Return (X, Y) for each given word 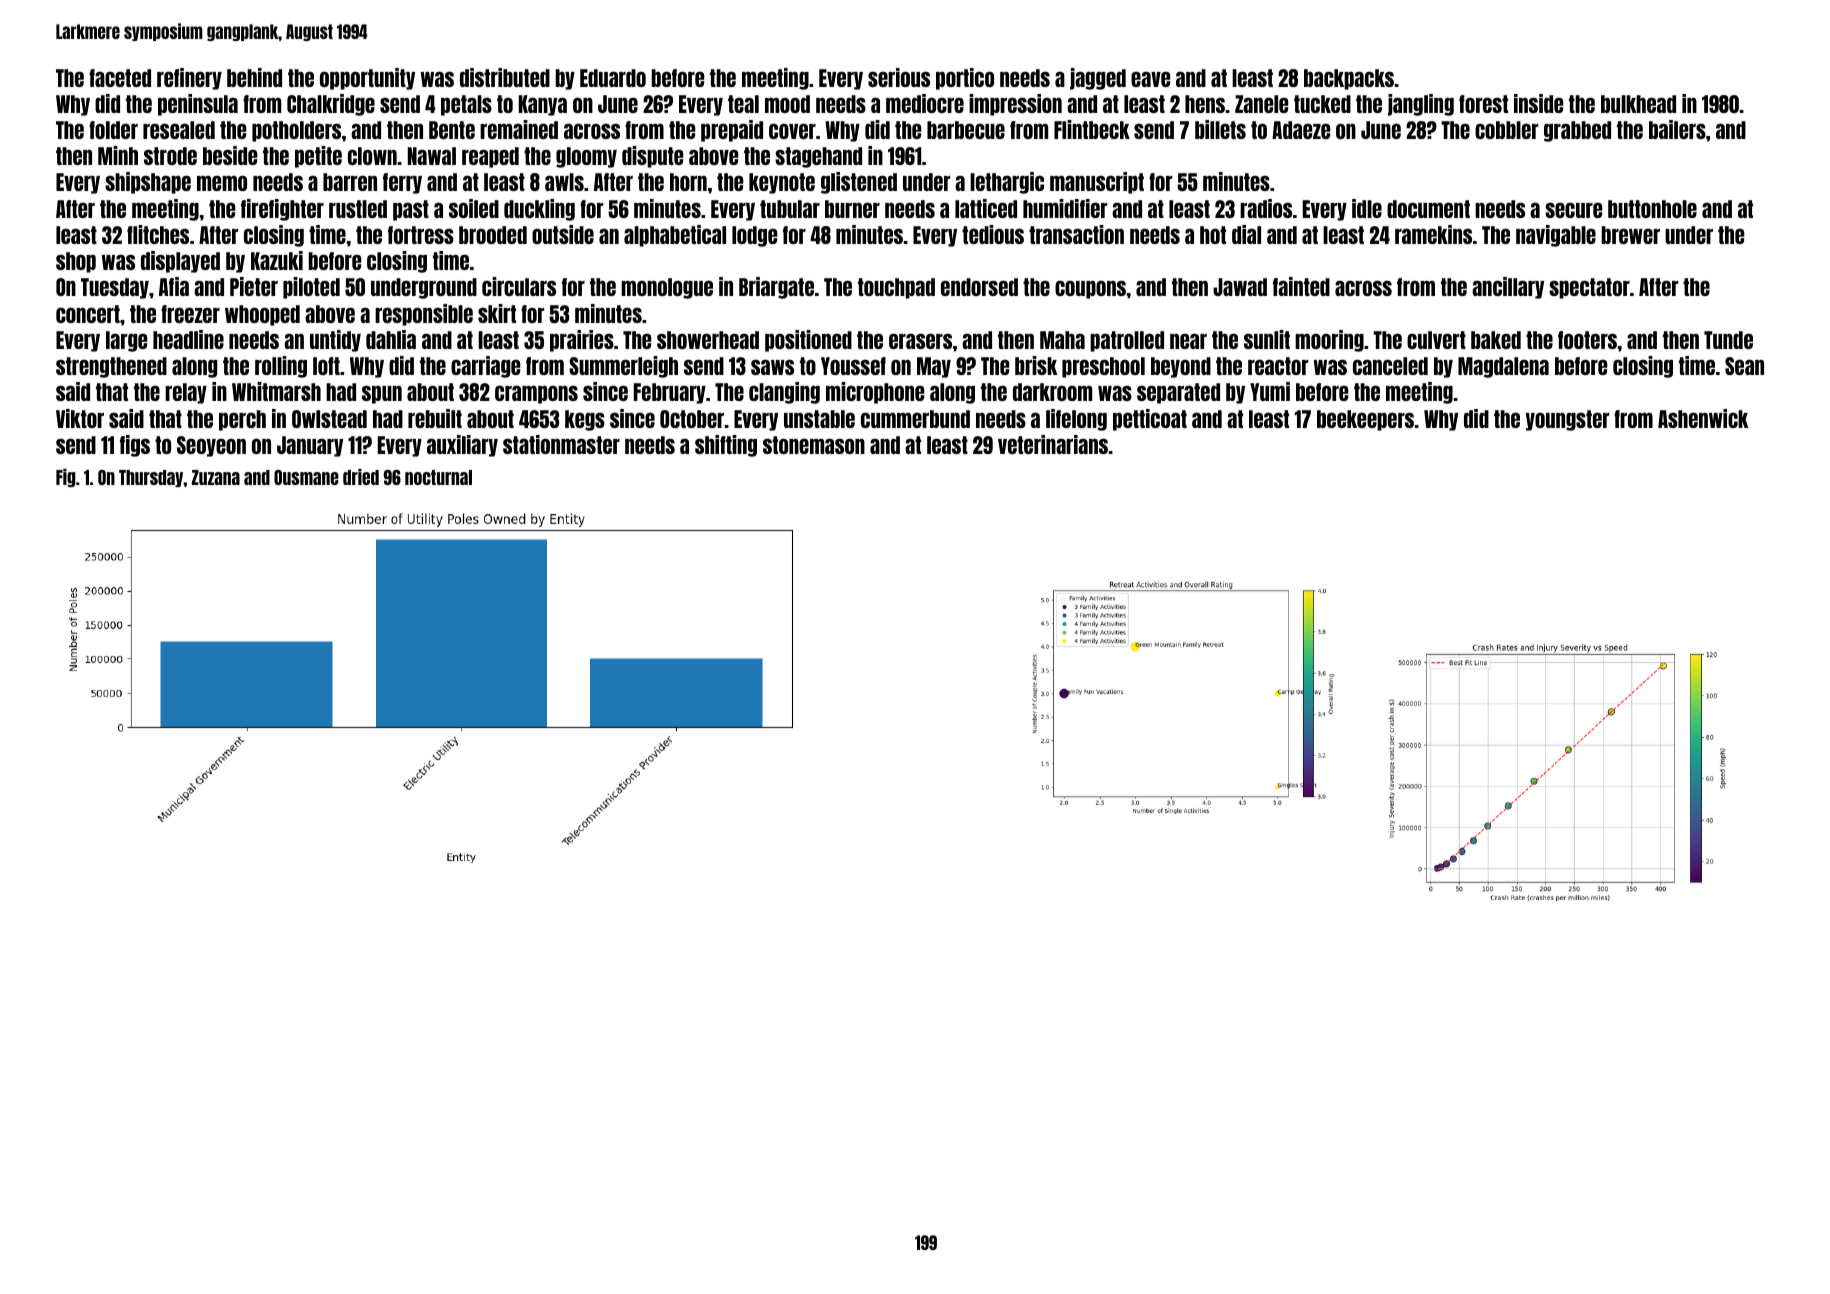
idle (1367, 208)
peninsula (198, 105)
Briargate (776, 288)
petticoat (1150, 420)
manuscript (1097, 183)
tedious (993, 234)
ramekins (1433, 234)
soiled (474, 208)
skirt (497, 313)
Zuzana (216, 477)
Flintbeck (1092, 129)
